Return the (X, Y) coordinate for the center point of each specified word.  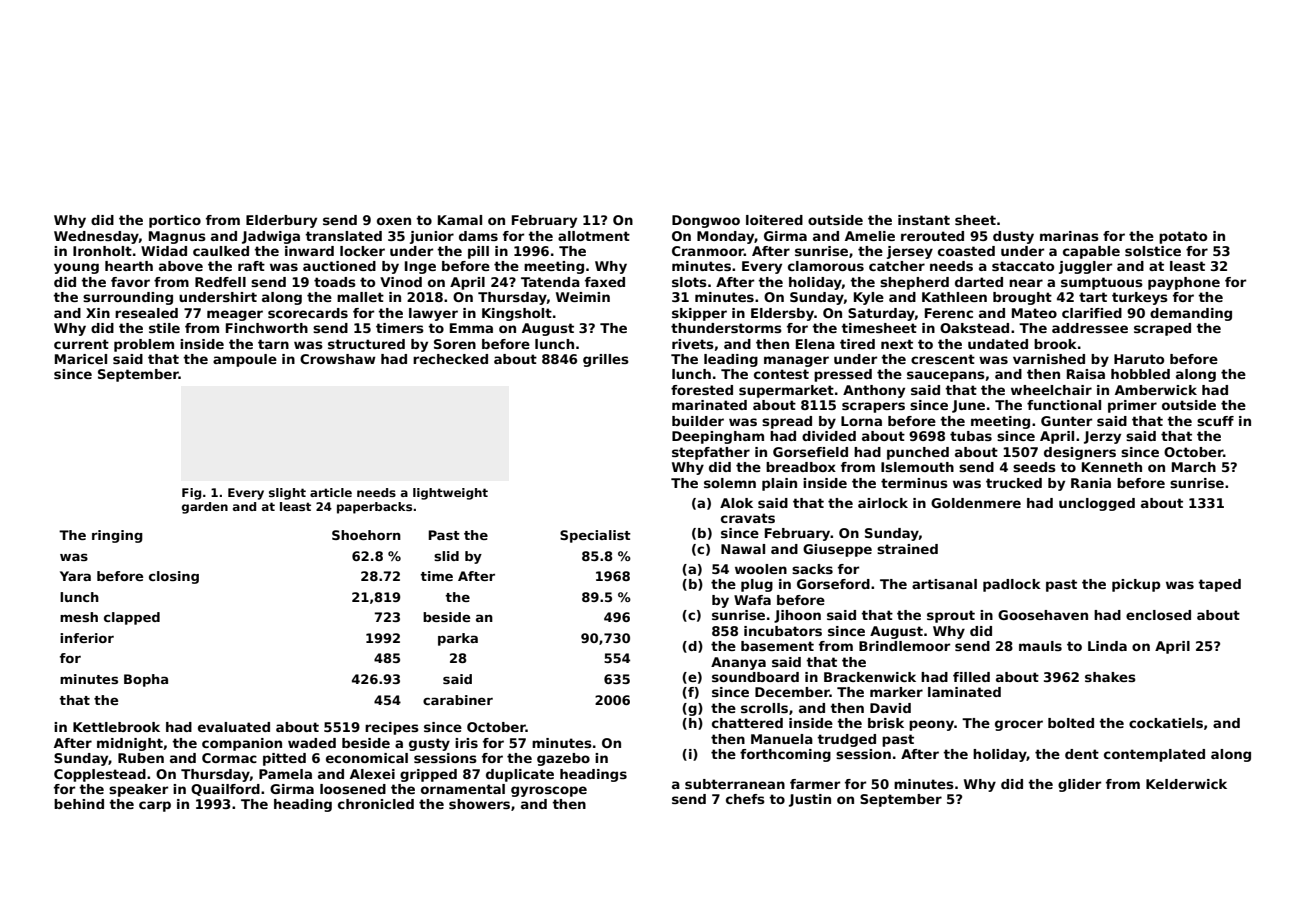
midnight (130, 744)
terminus (914, 483)
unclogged (1097, 504)
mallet (360, 297)
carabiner (458, 700)
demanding (1191, 314)
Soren (455, 344)
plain (779, 484)
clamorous (826, 266)
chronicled (376, 804)
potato (1183, 237)
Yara (75, 576)
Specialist (595, 536)
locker (362, 251)
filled (971, 677)
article (331, 492)
